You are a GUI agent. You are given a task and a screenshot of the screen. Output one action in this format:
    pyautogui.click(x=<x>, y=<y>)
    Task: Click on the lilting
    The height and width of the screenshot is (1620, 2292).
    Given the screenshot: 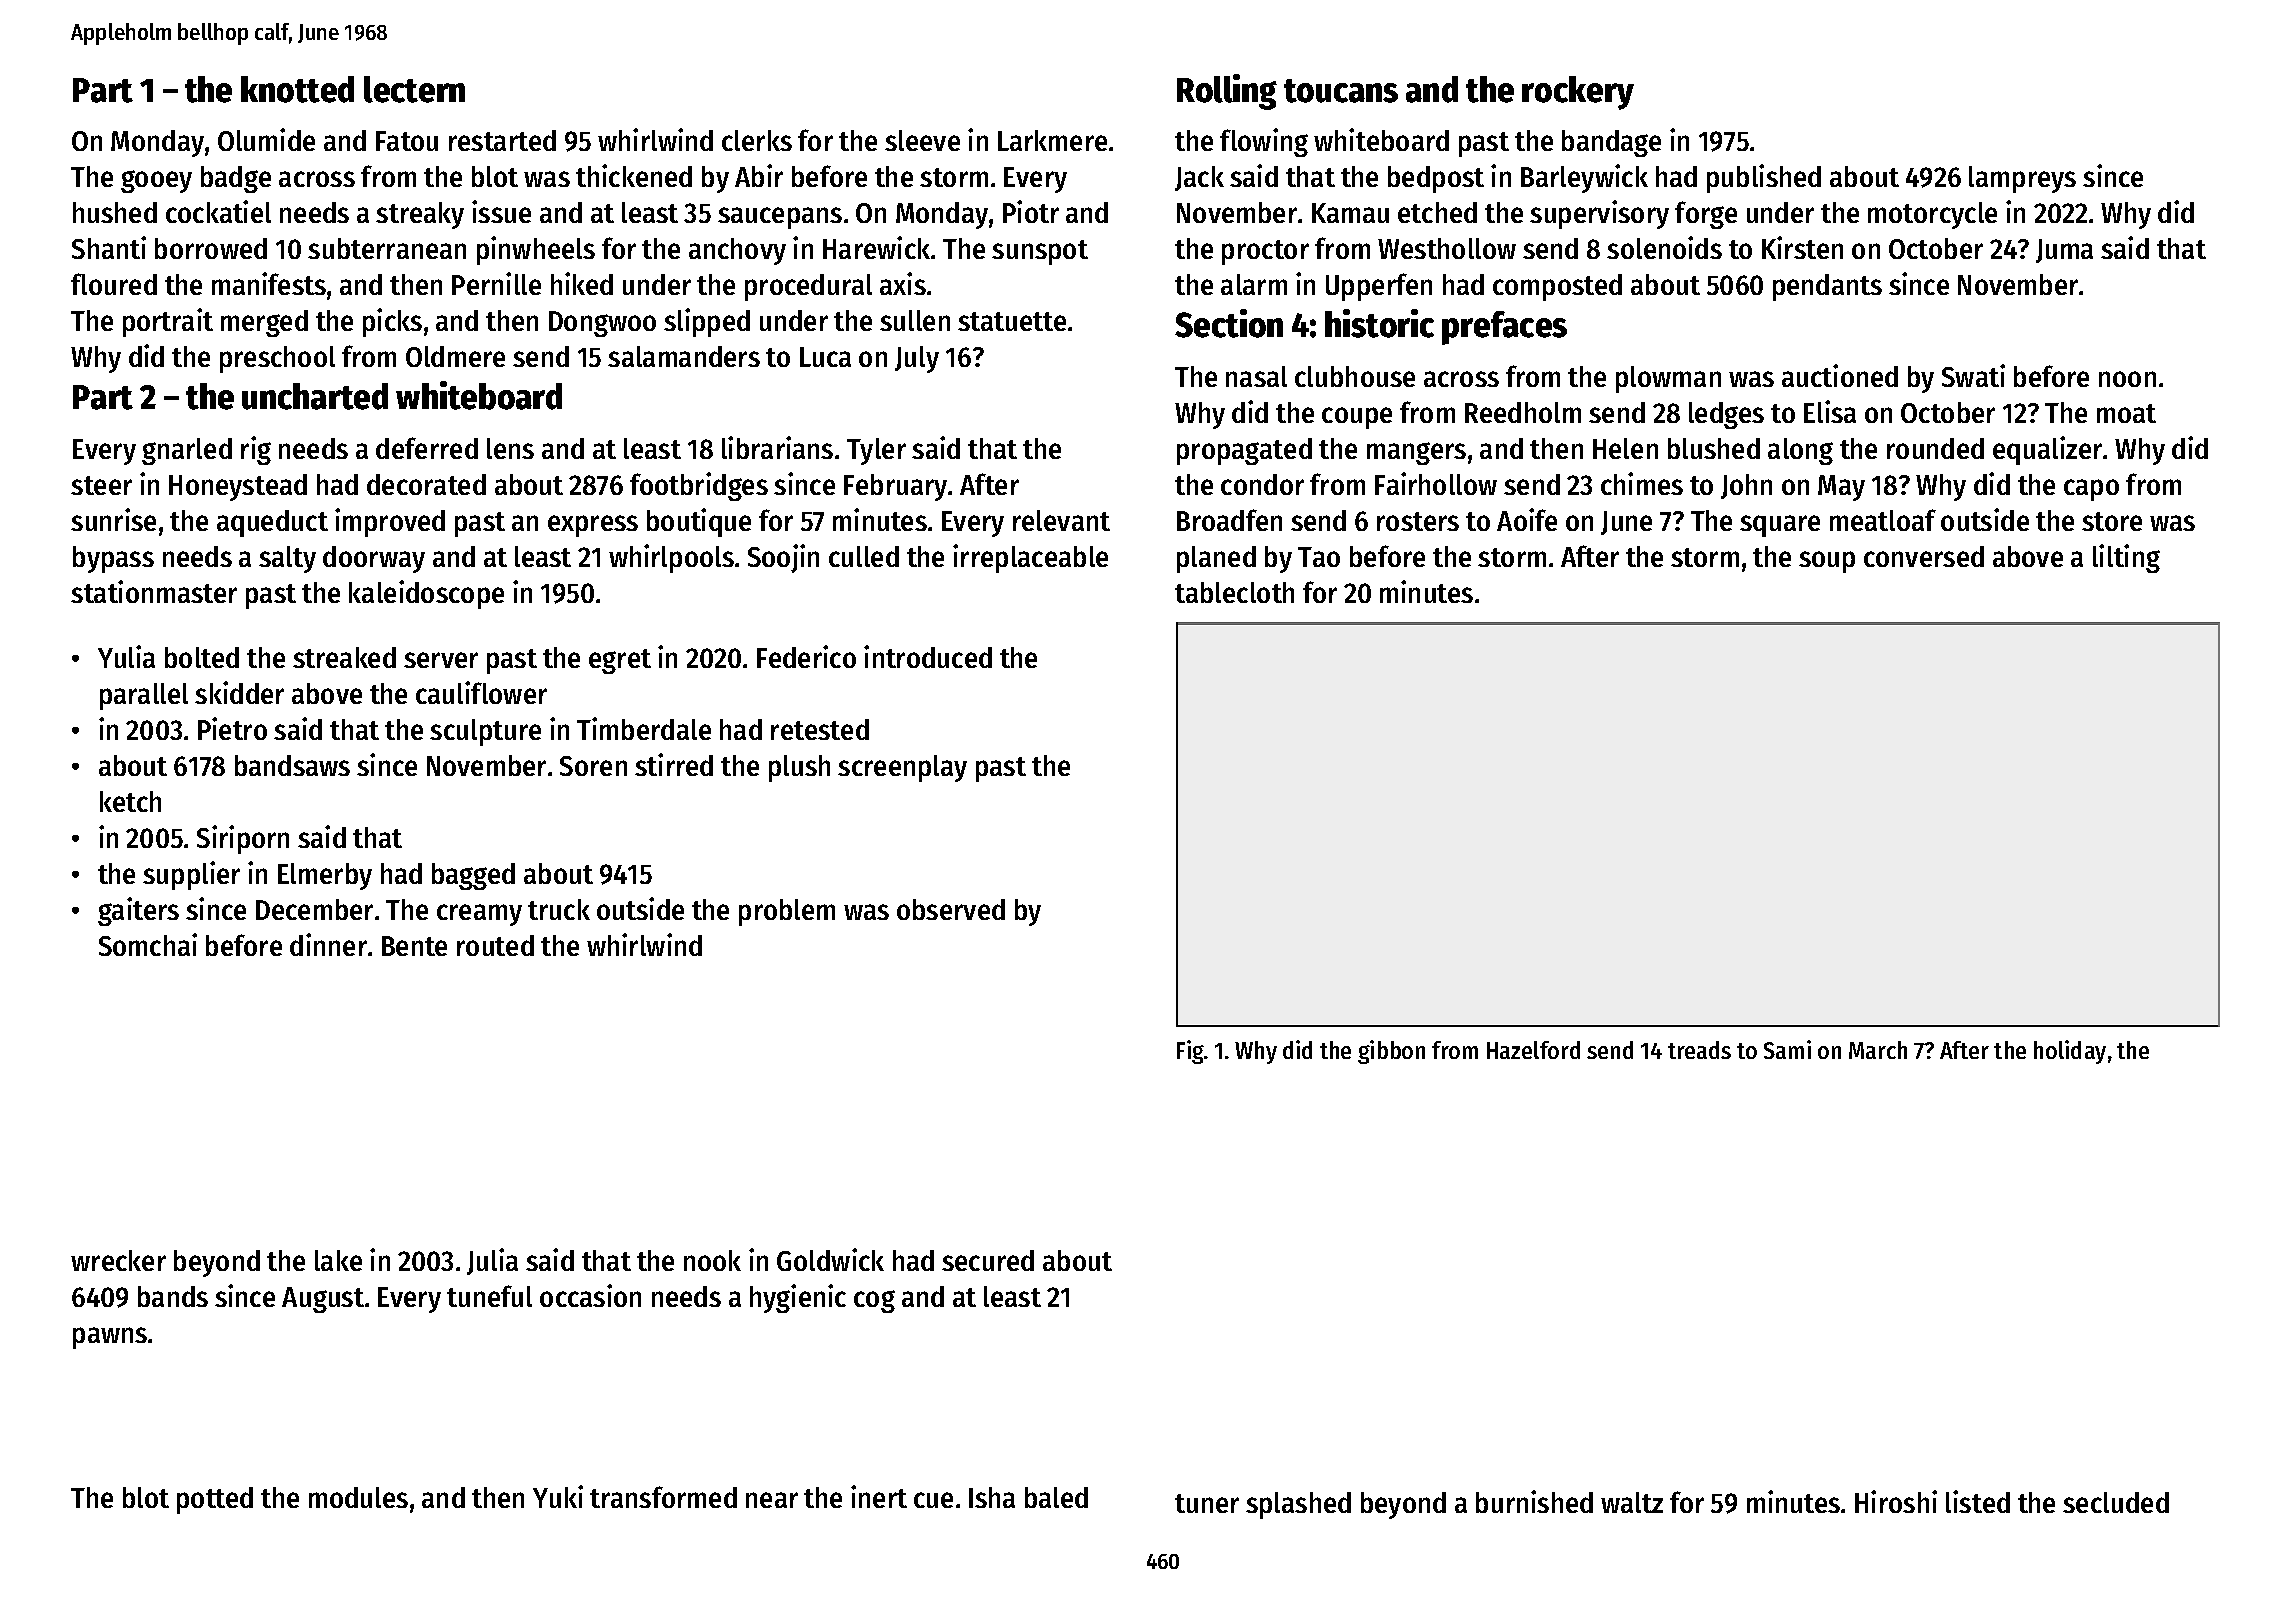 What is the action you would take?
    pyautogui.click(x=2126, y=558)
